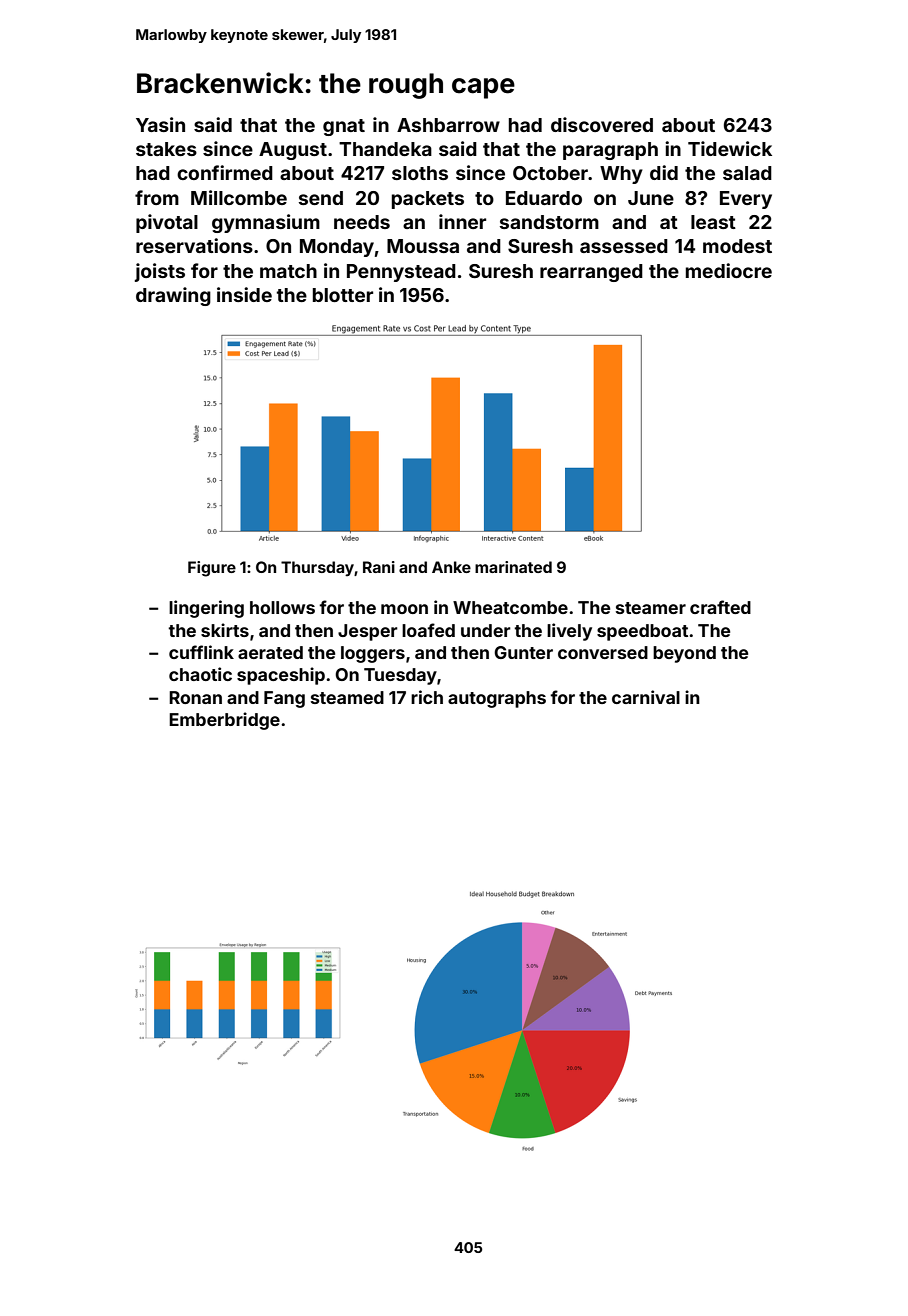 The width and height of the screenshot is (908, 1316). Describe the element at coordinates (385, 149) in the screenshot. I see `Thandeka` at that location.
